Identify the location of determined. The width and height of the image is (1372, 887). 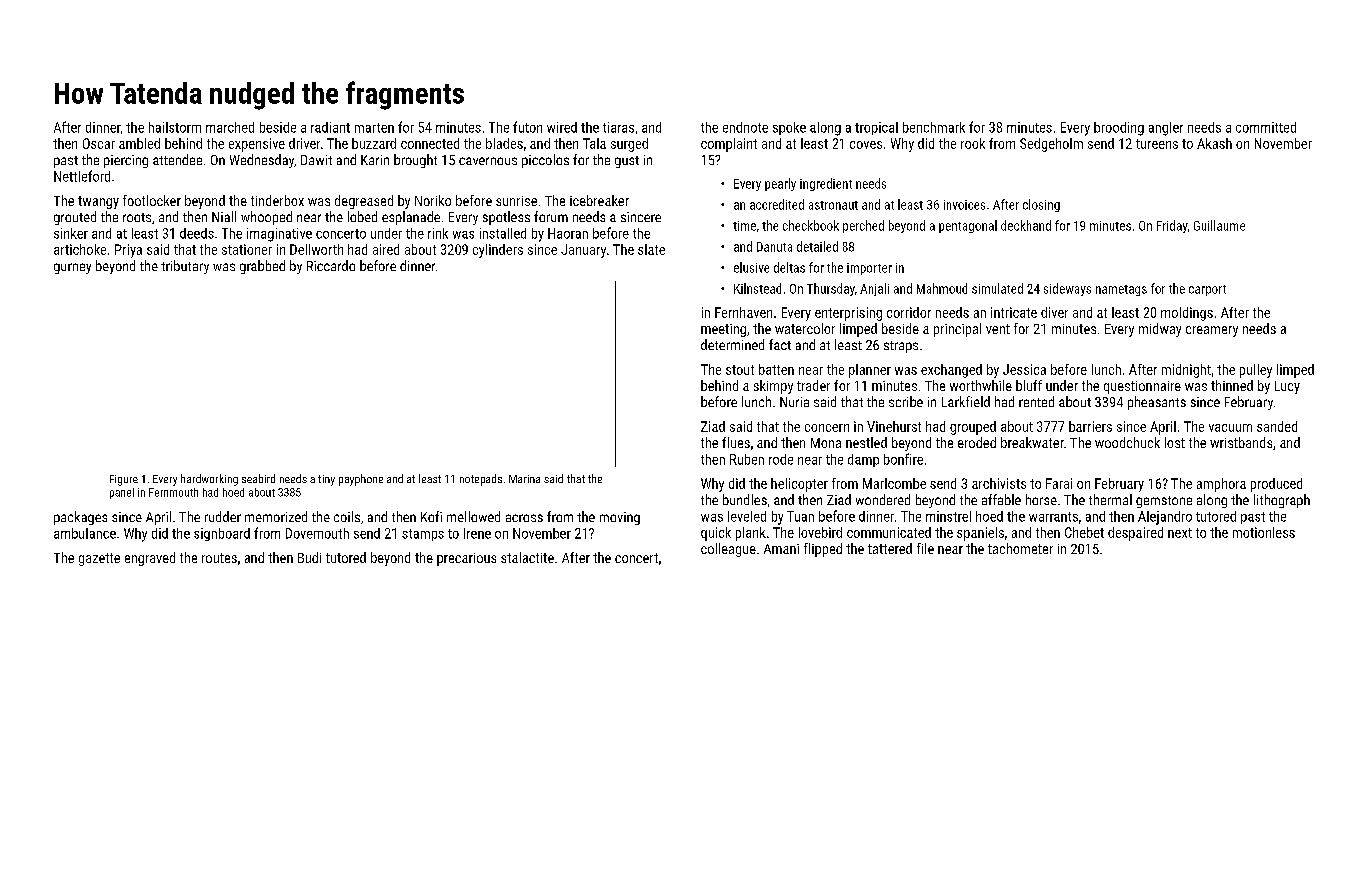
(732, 344).
